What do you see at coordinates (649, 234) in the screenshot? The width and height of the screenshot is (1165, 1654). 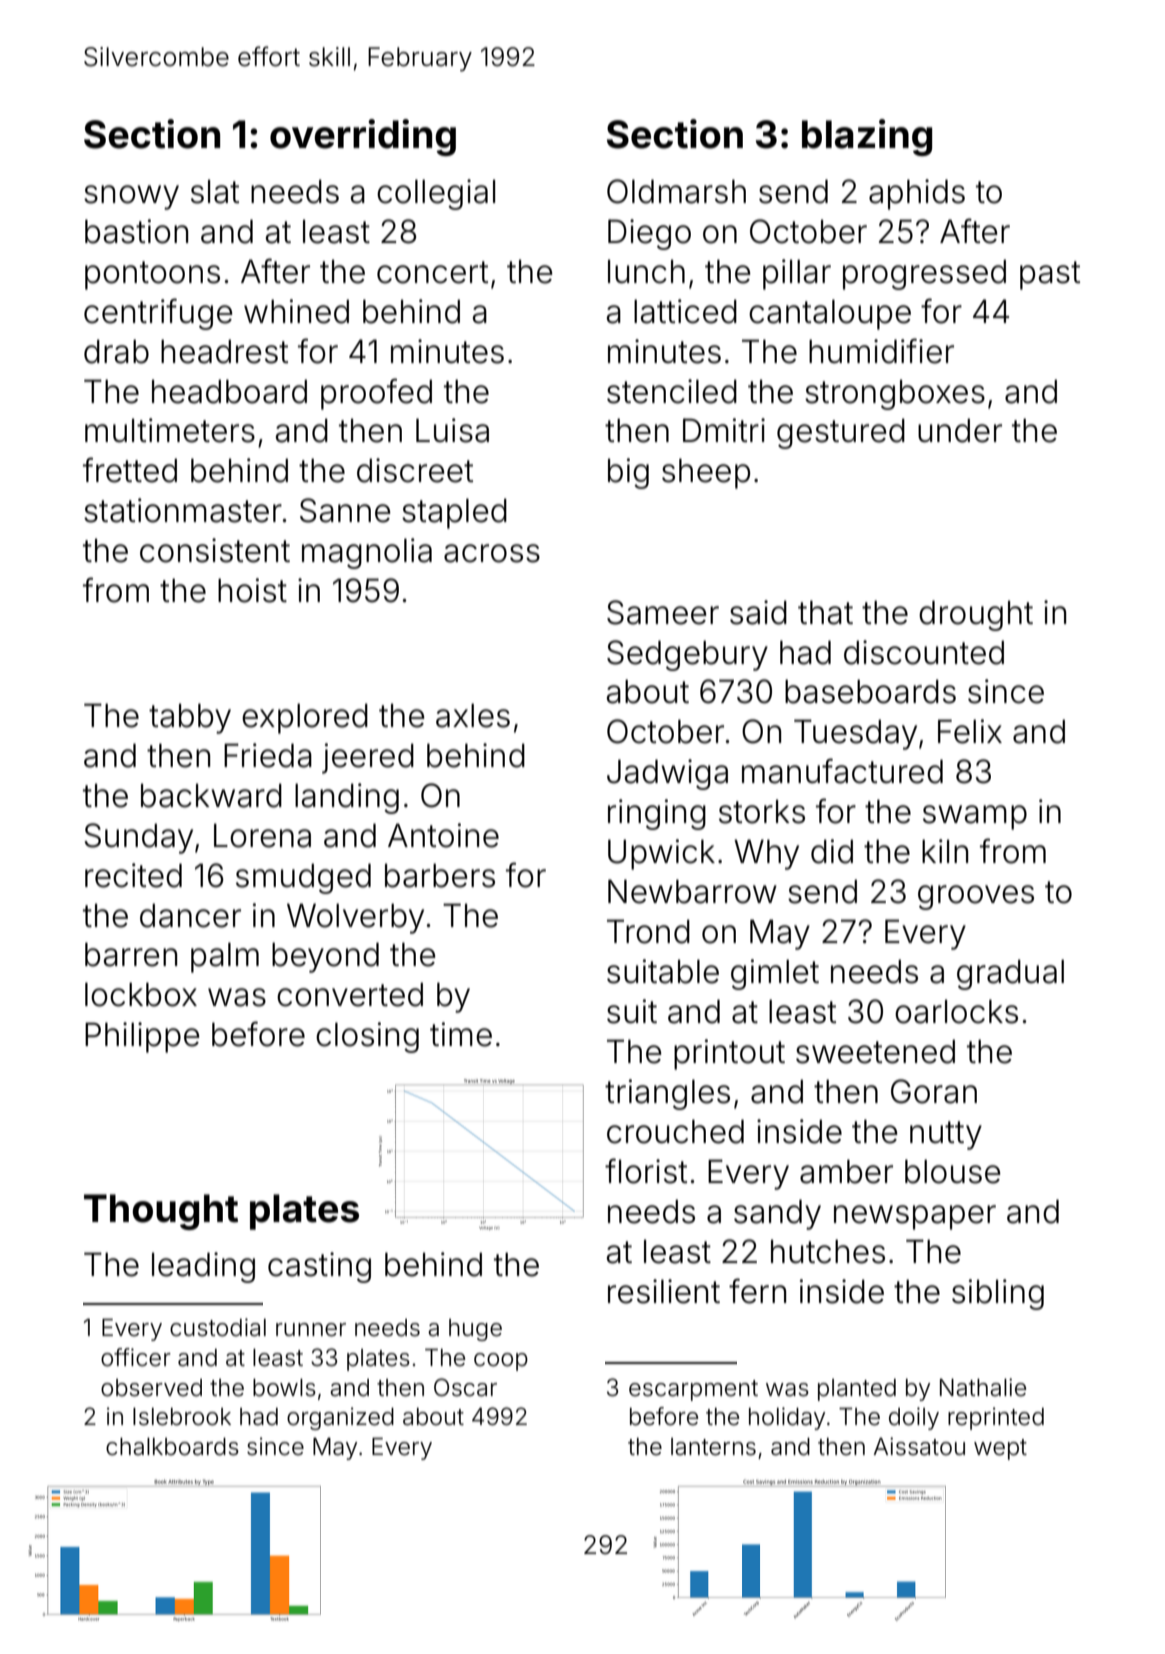 I see `Diego` at bounding box center [649, 234].
